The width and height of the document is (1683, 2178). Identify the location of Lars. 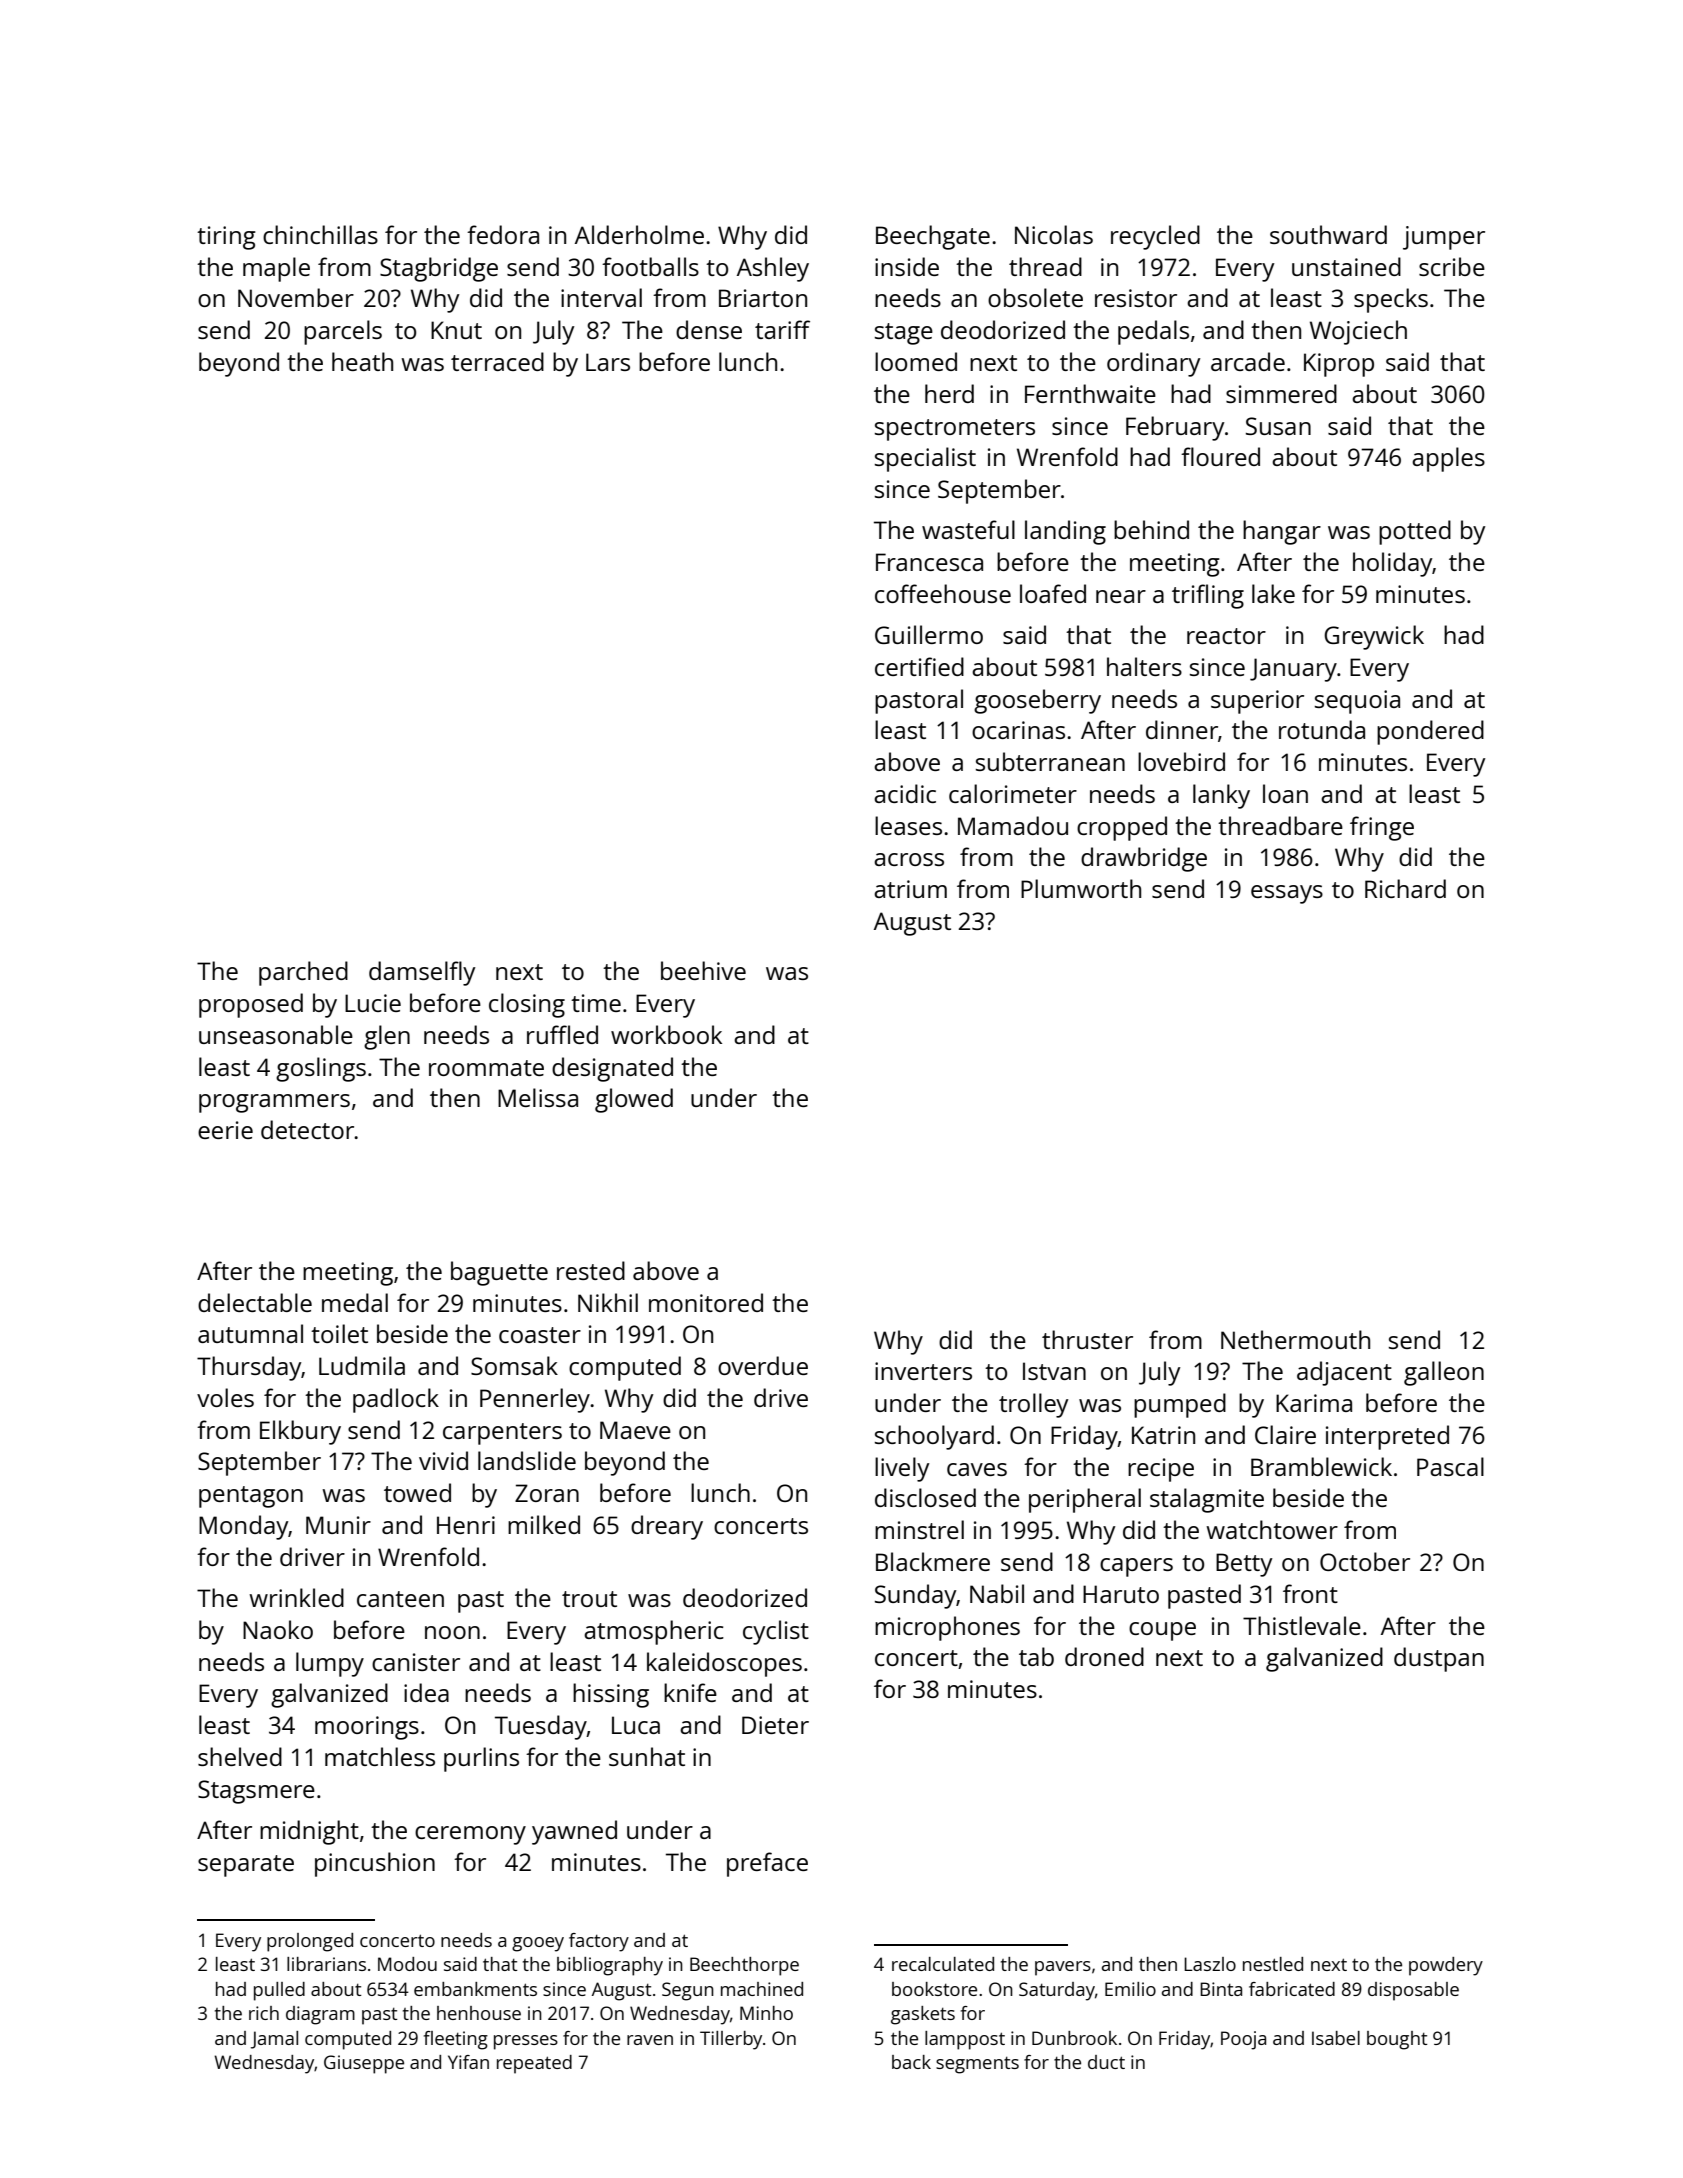
(608, 362).
